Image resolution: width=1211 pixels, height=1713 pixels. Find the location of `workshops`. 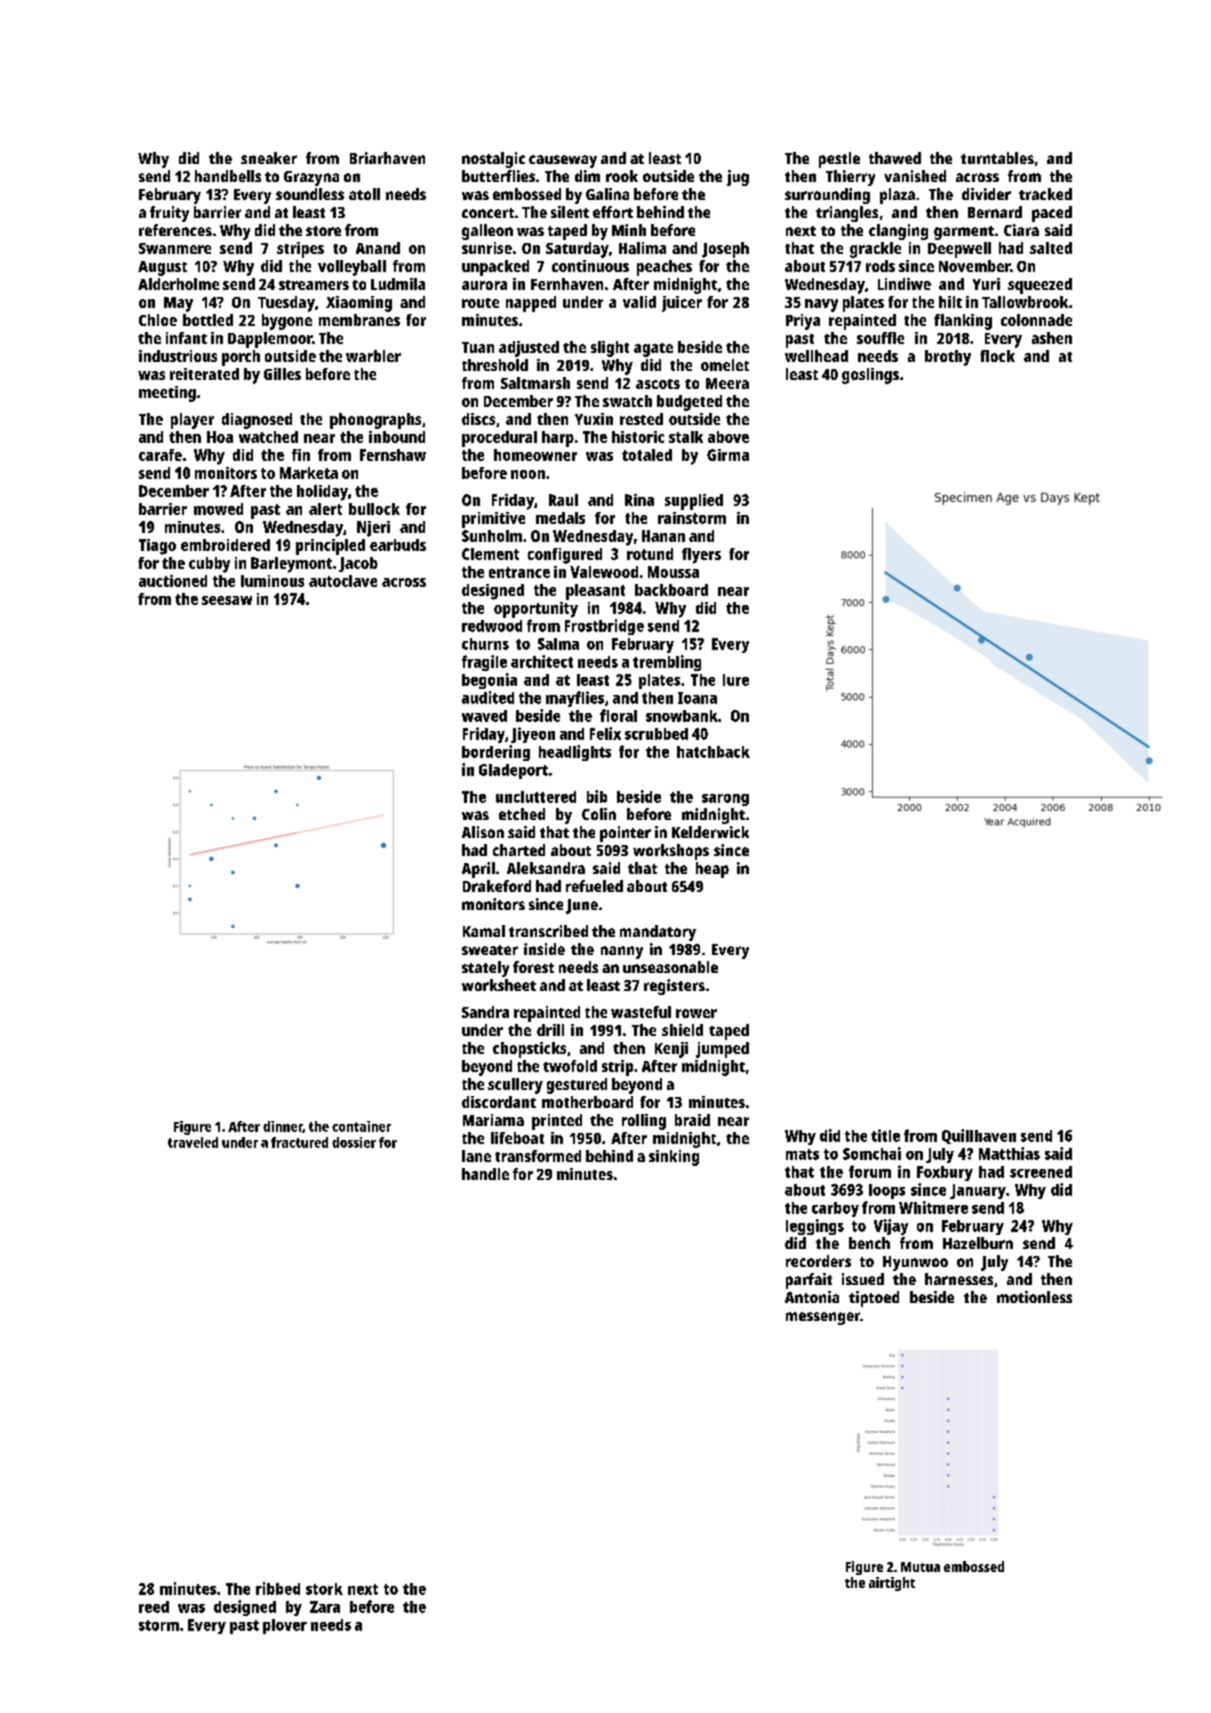

workshops is located at coordinates (671, 852).
